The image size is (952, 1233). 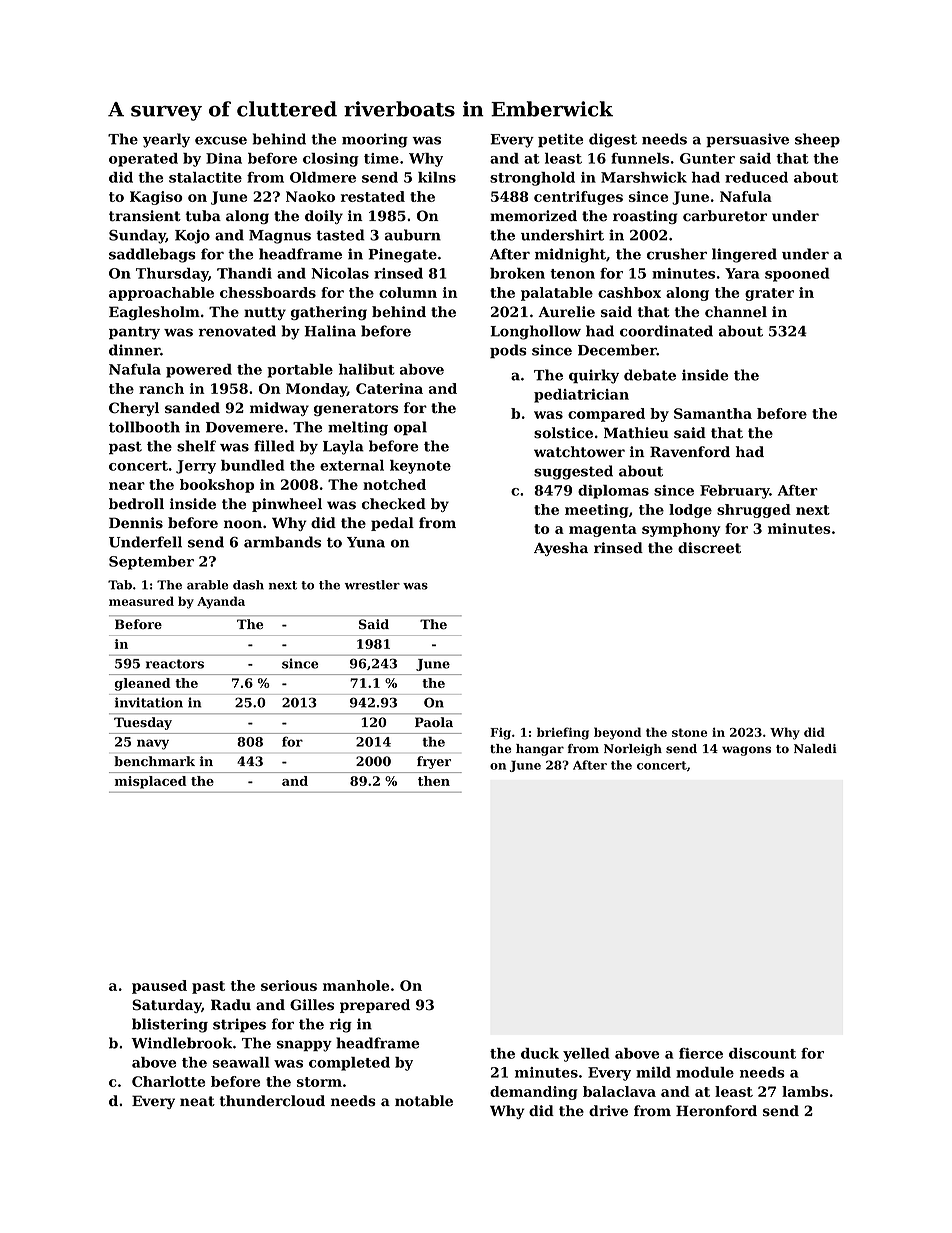 What do you see at coordinates (168, 1081) in the image?
I see `Charlotte` at bounding box center [168, 1081].
